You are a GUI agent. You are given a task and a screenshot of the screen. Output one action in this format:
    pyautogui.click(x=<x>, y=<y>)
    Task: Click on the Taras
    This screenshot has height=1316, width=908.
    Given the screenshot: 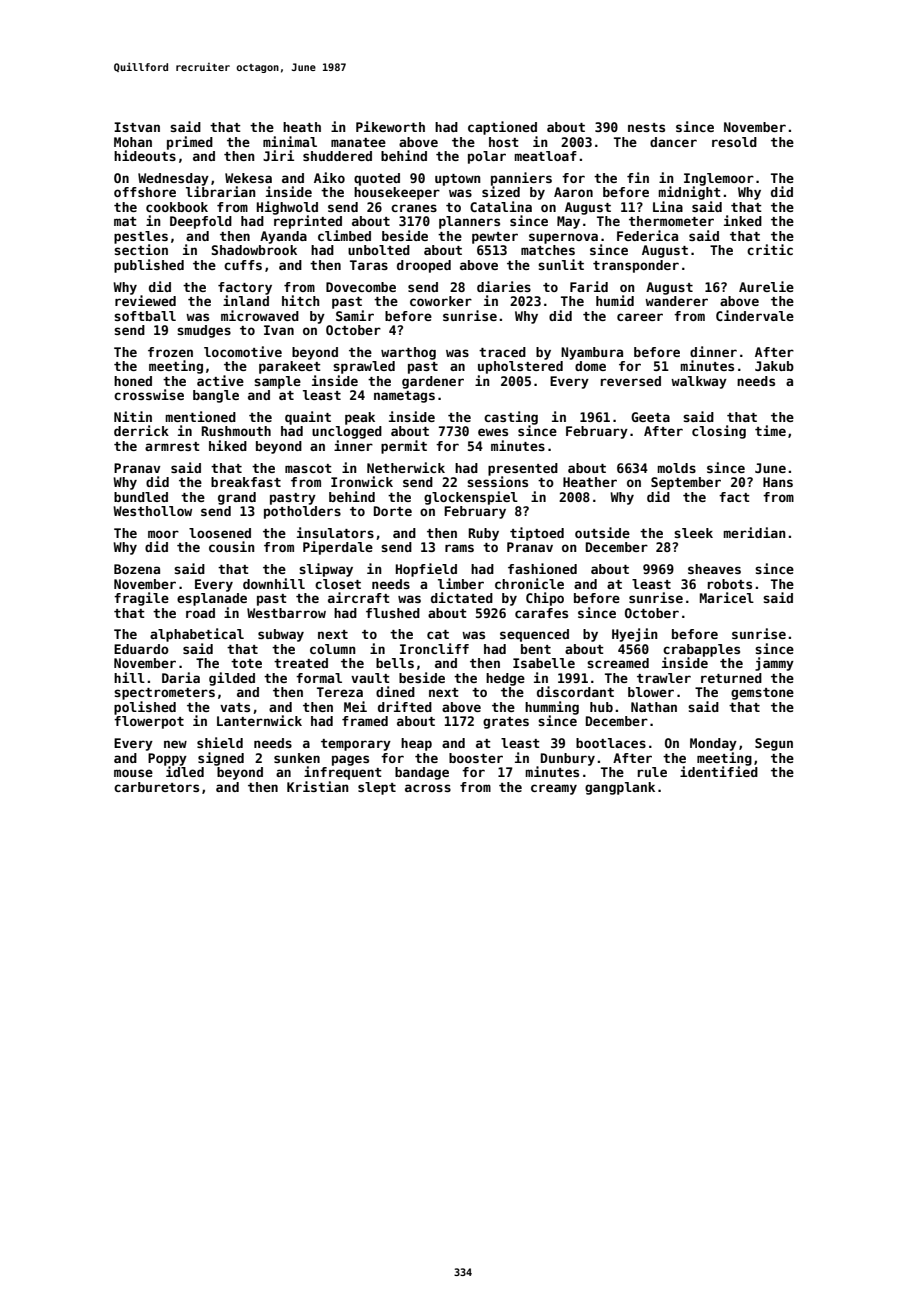 What is the action you would take?
    pyautogui.click(x=369, y=265)
